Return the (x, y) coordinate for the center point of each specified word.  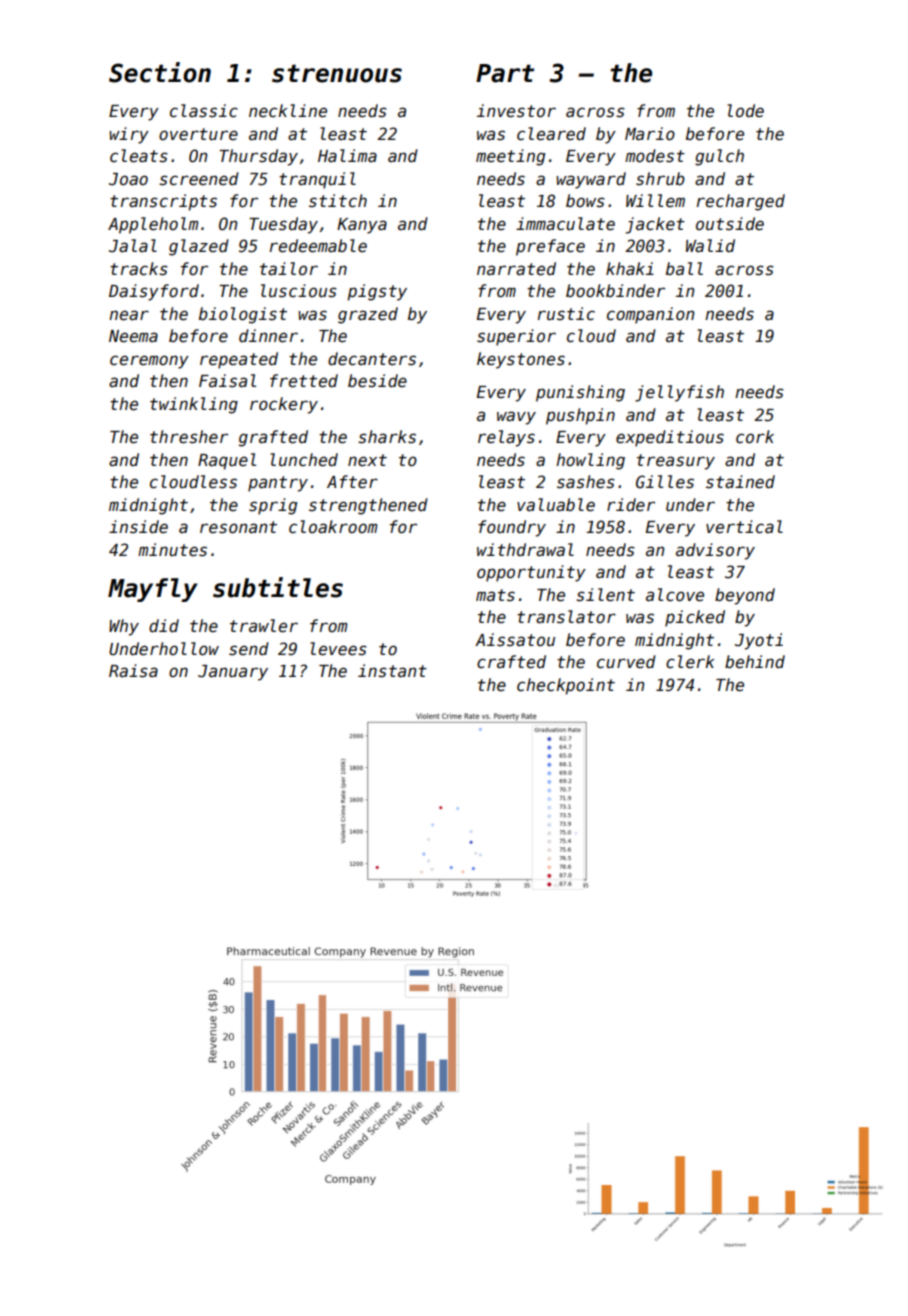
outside (730, 224)
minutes (172, 550)
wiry (129, 135)
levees (338, 649)
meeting (510, 157)
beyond (745, 596)
